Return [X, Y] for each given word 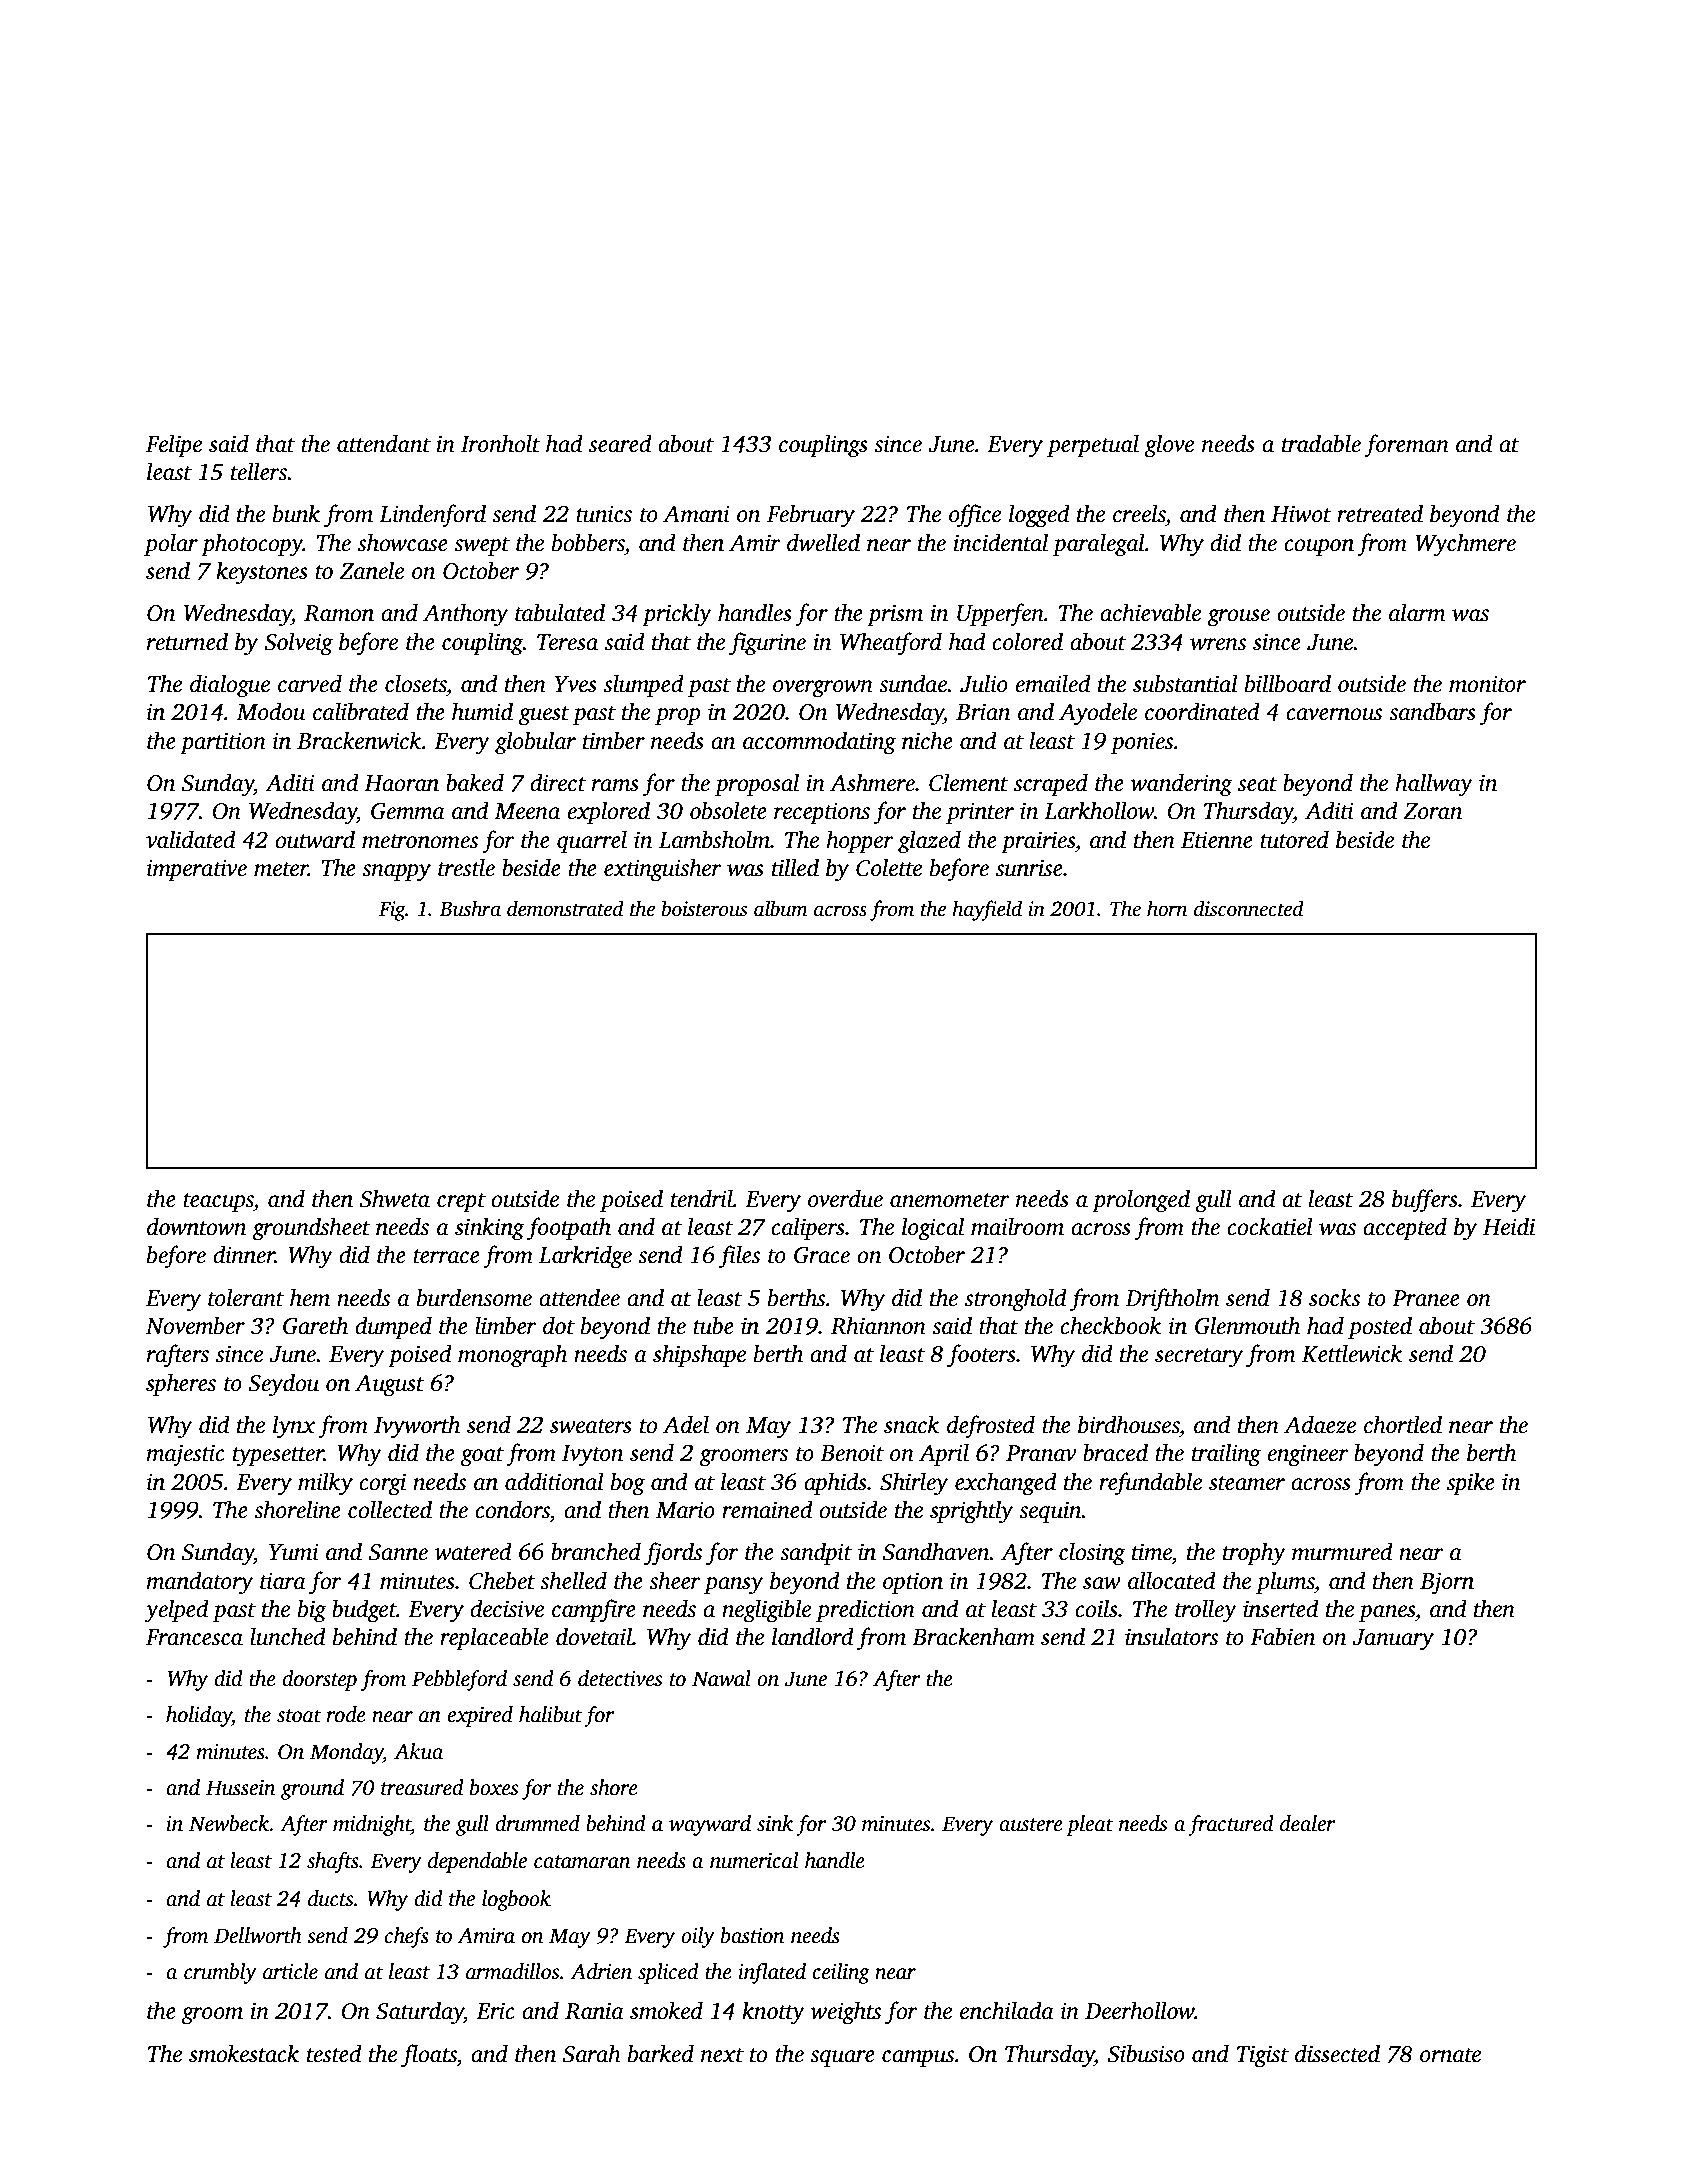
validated [191, 839]
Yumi [294, 1552]
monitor [1487, 684]
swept [482, 546]
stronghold [1016, 1300]
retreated [1380, 513]
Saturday [420, 2013]
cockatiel [1270, 1226]
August [389, 1385]
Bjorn [1447, 1583]
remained [767, 1509]
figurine [767, 644]
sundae [913, 683]
